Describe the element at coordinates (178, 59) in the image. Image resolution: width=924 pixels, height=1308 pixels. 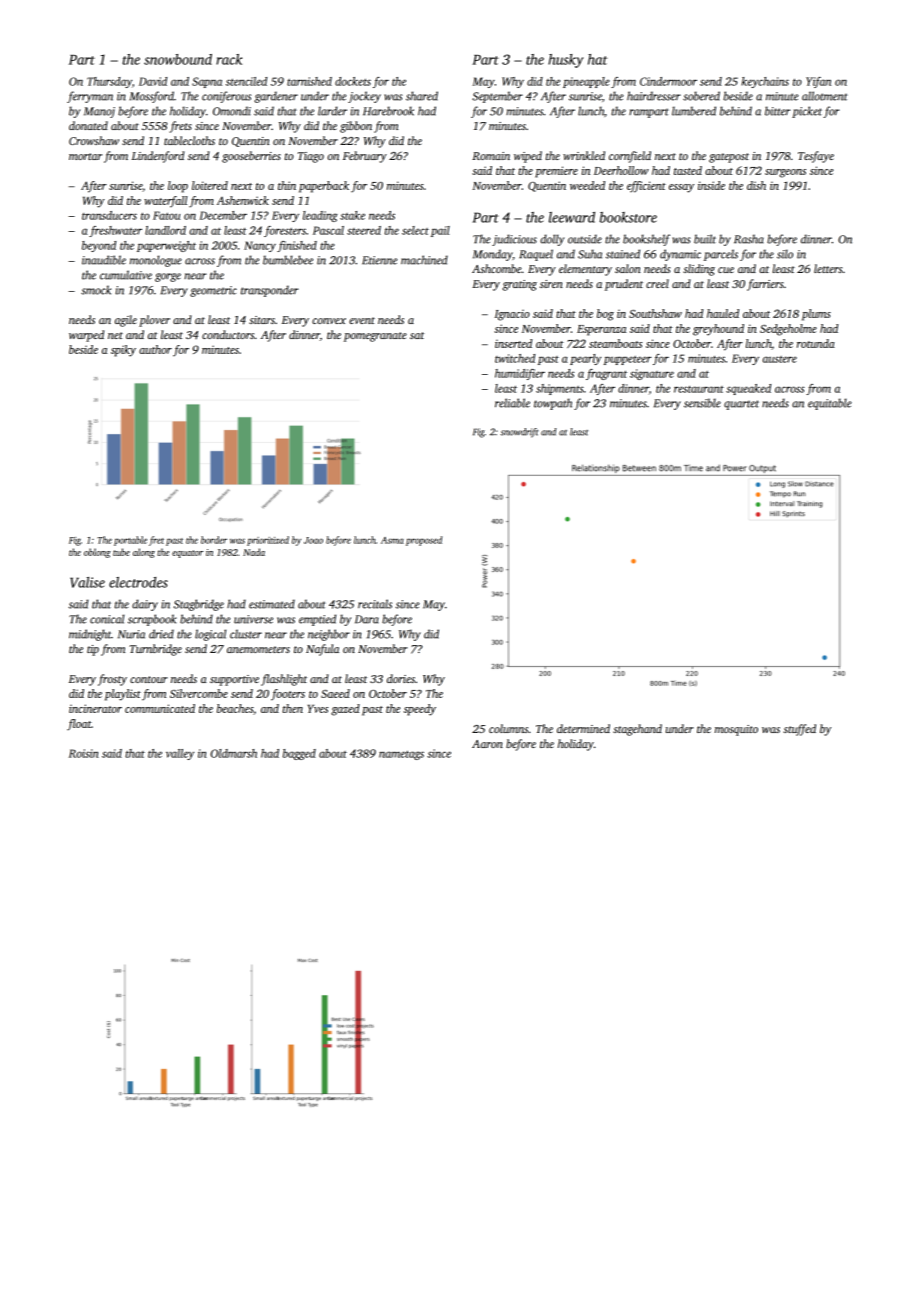
I see `snowbound` at that location.
